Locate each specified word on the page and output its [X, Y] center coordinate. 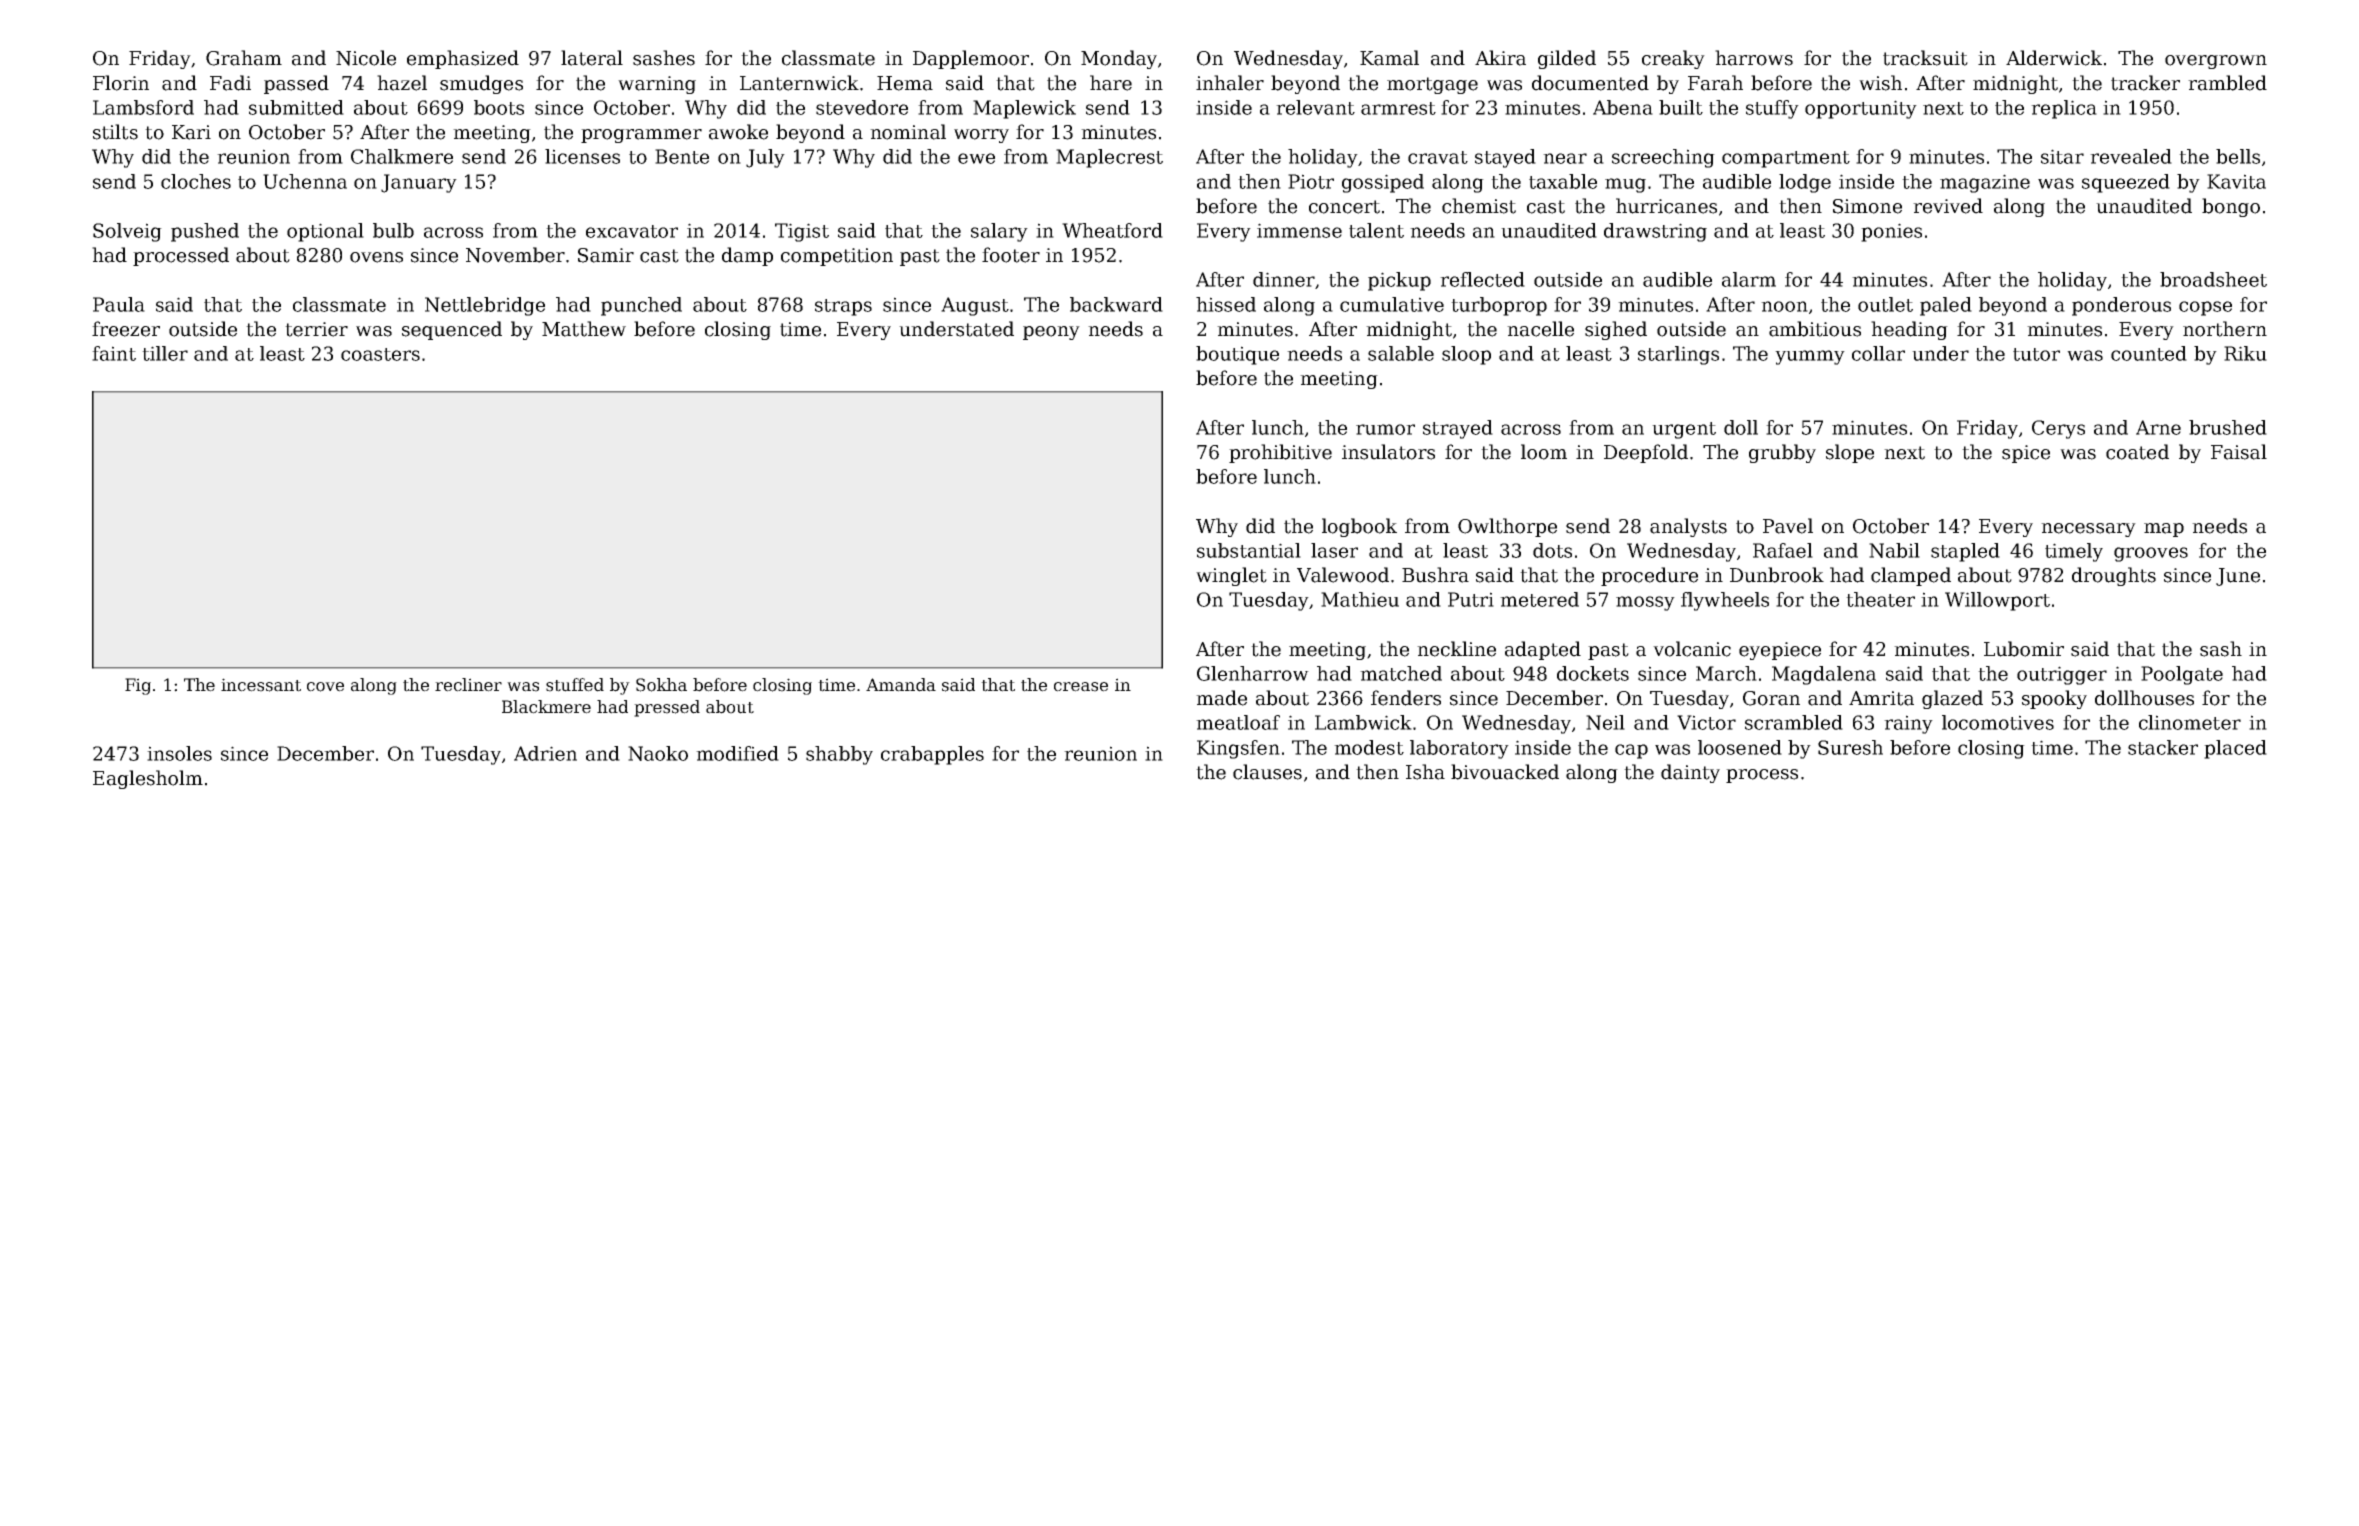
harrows [1754, 58]
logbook [1359, 527]
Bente [682, 156]
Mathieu [1360, 599]
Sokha [661, 685]
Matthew [584, 329]
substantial [1249, 550]
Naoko [658, 753]
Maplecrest [1109, 158]
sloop [1466, 355]
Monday [1119, 59]
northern [2225, 329]
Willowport [1997, 601]
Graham [244, 58]
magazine [1985, 183]
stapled [1965, 552]
